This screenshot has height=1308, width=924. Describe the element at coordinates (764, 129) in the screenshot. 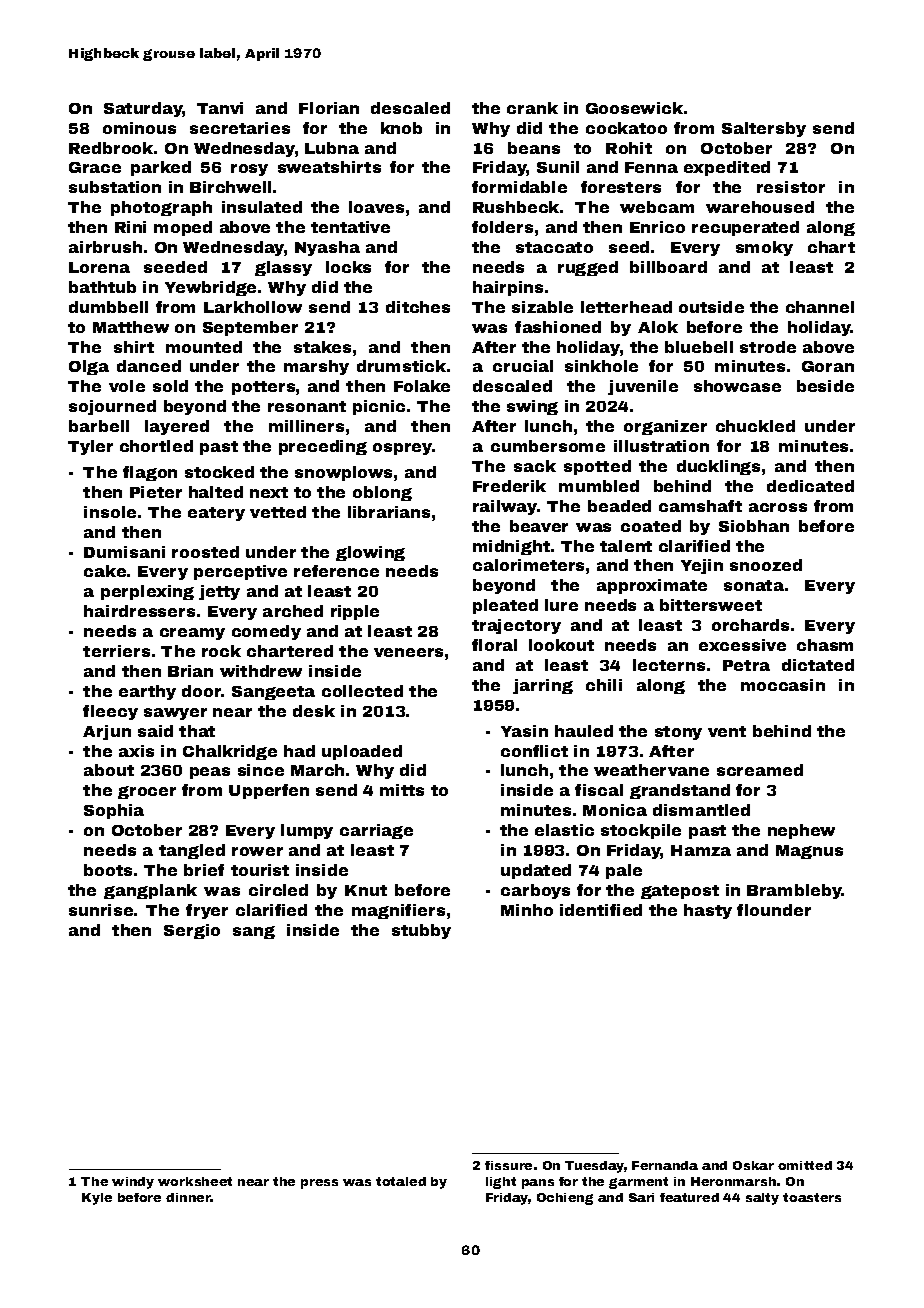

I see `Saltersby` at that location.
